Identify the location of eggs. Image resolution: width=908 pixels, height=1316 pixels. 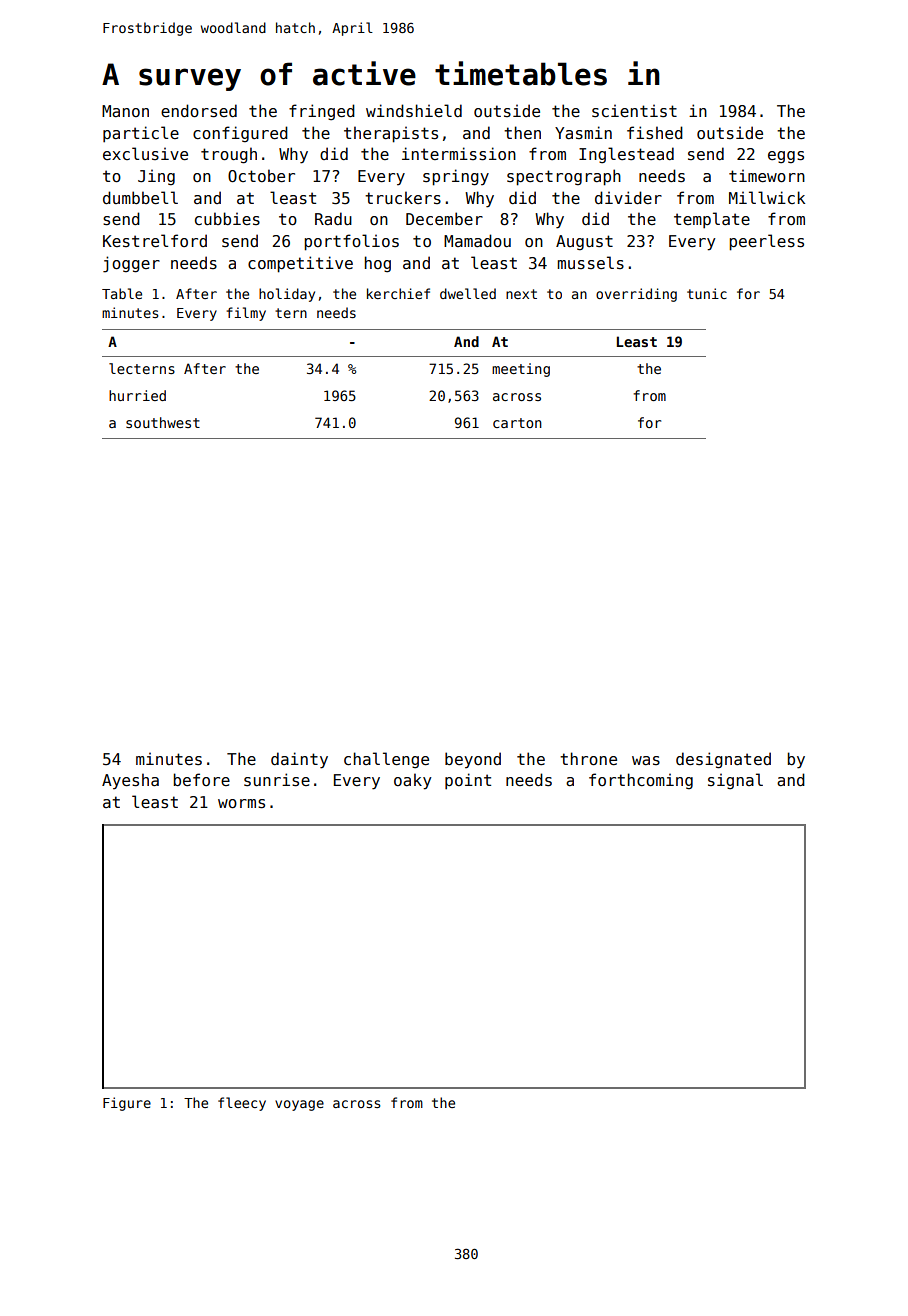
(786, 157).
